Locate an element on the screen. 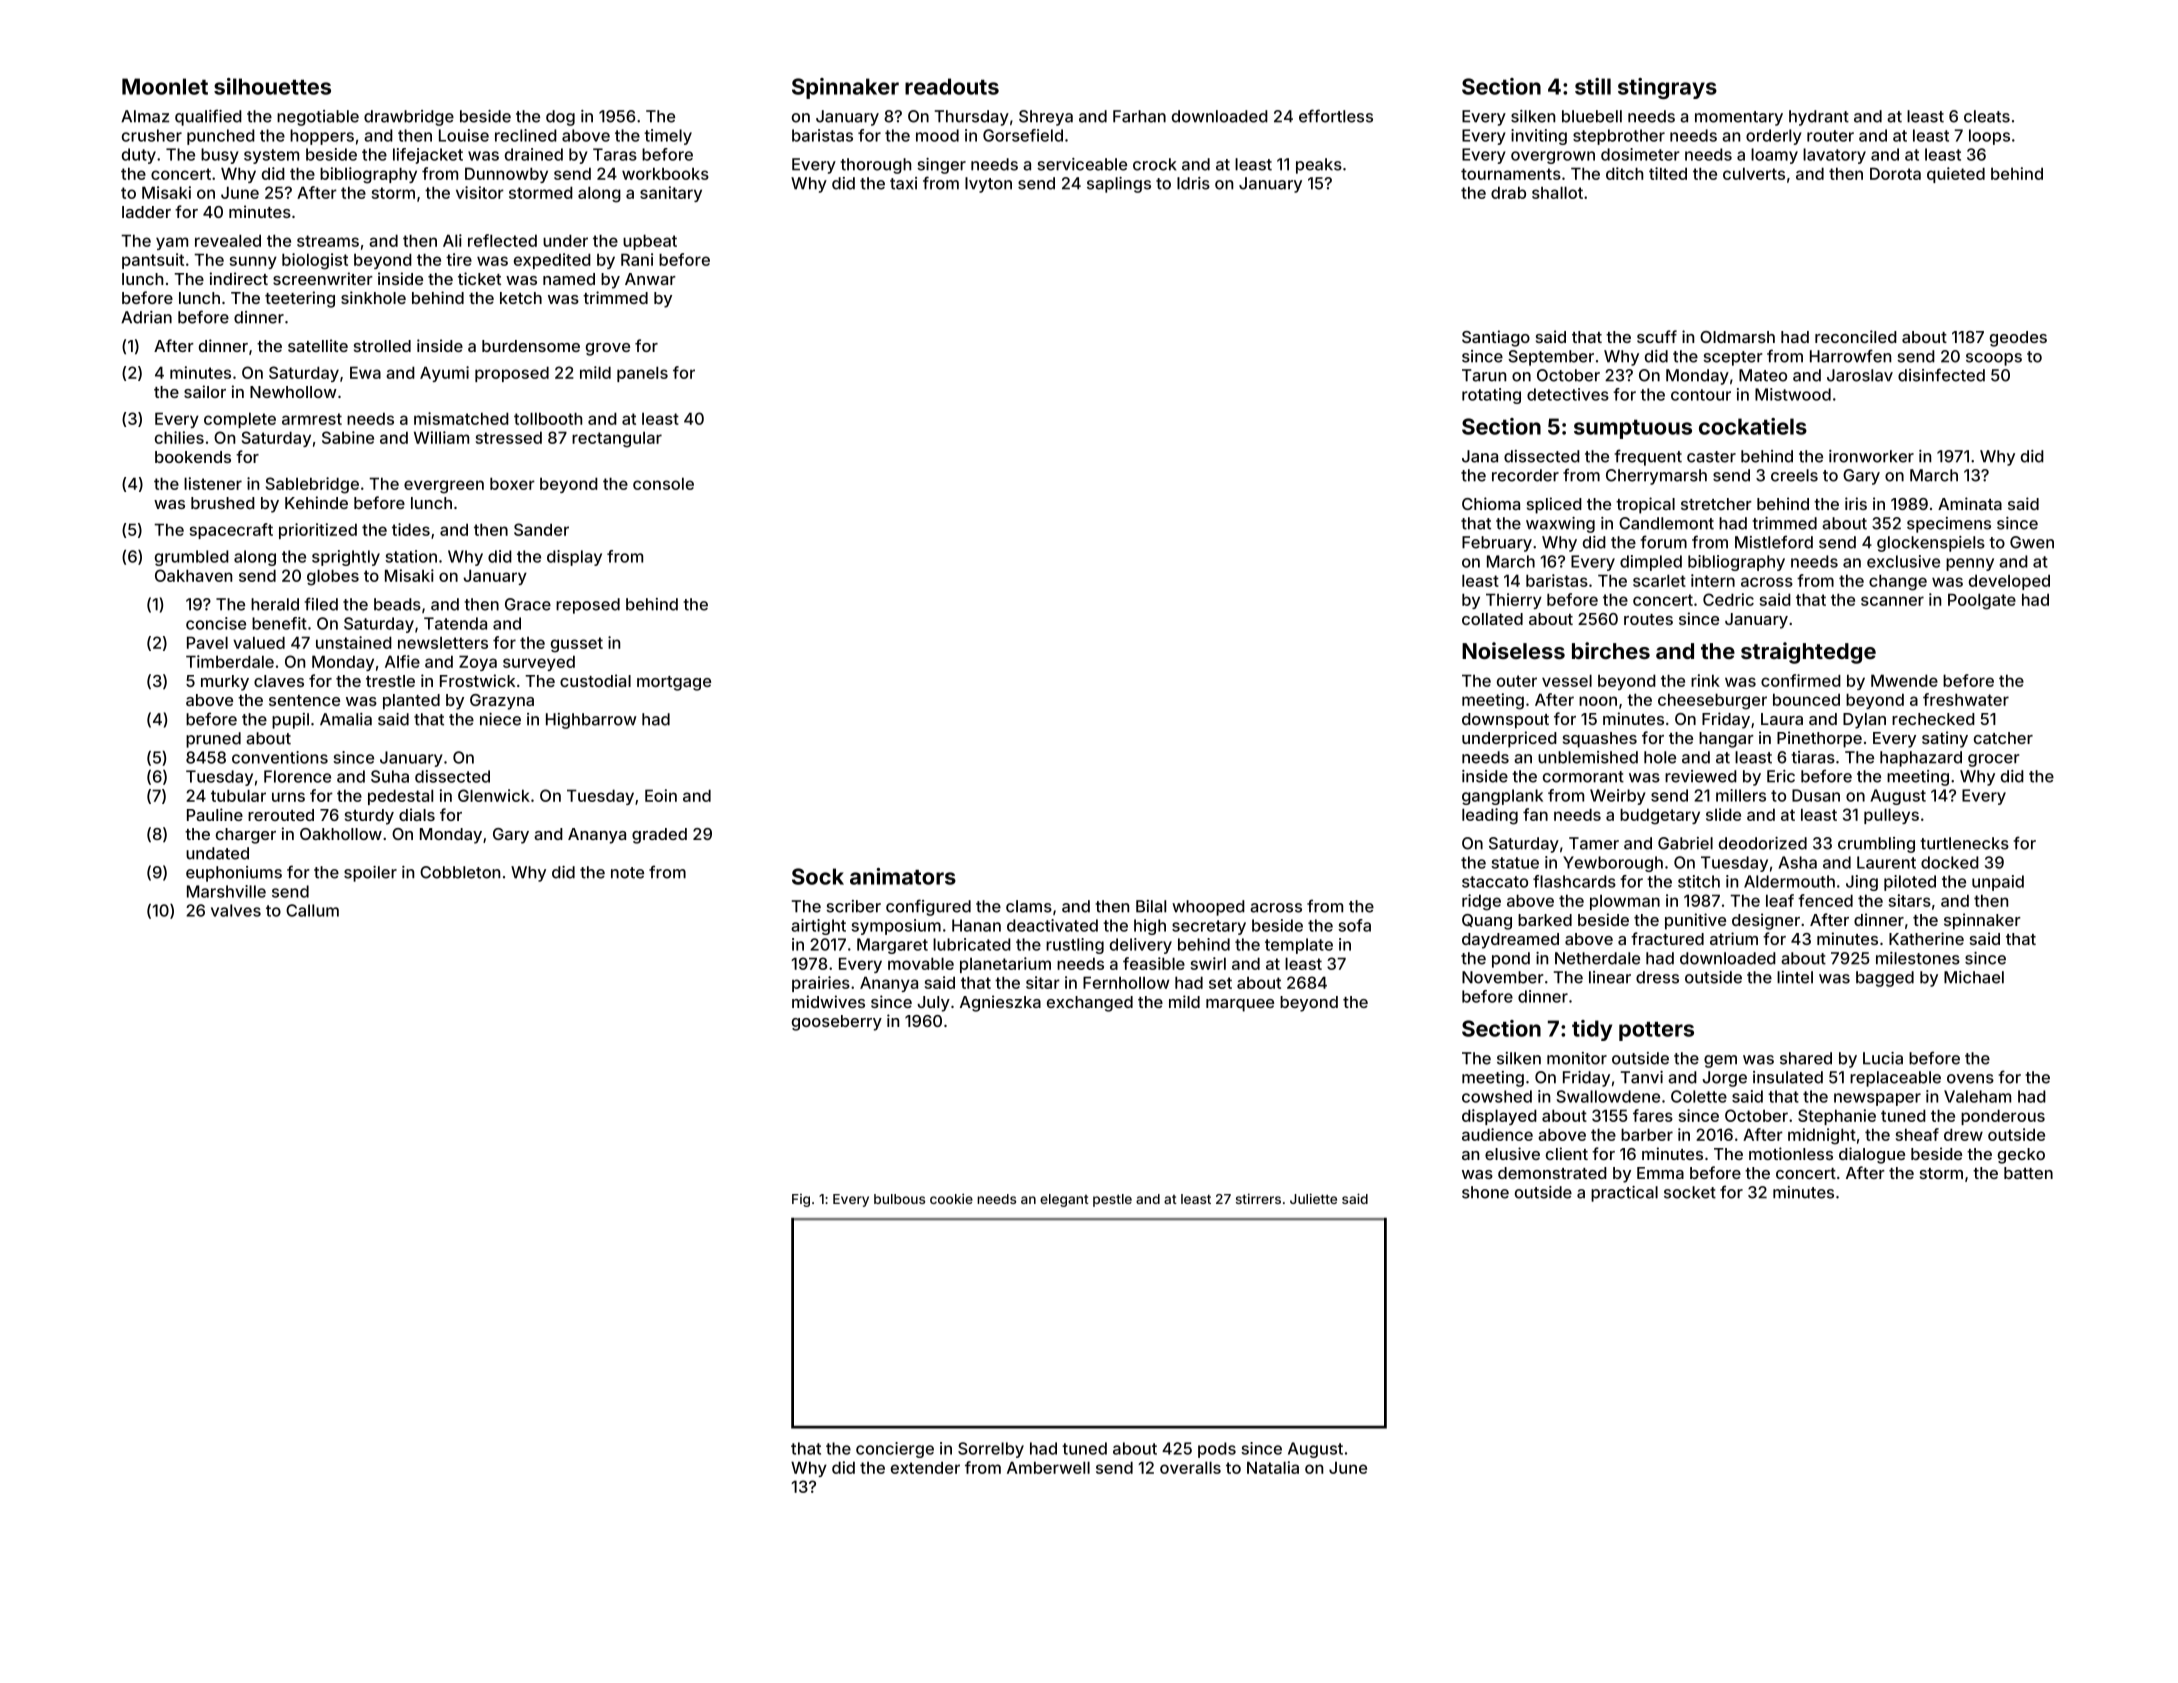 This screenshot has height=1683, width=2178. scanner is located at coordinates (1892, 601).
